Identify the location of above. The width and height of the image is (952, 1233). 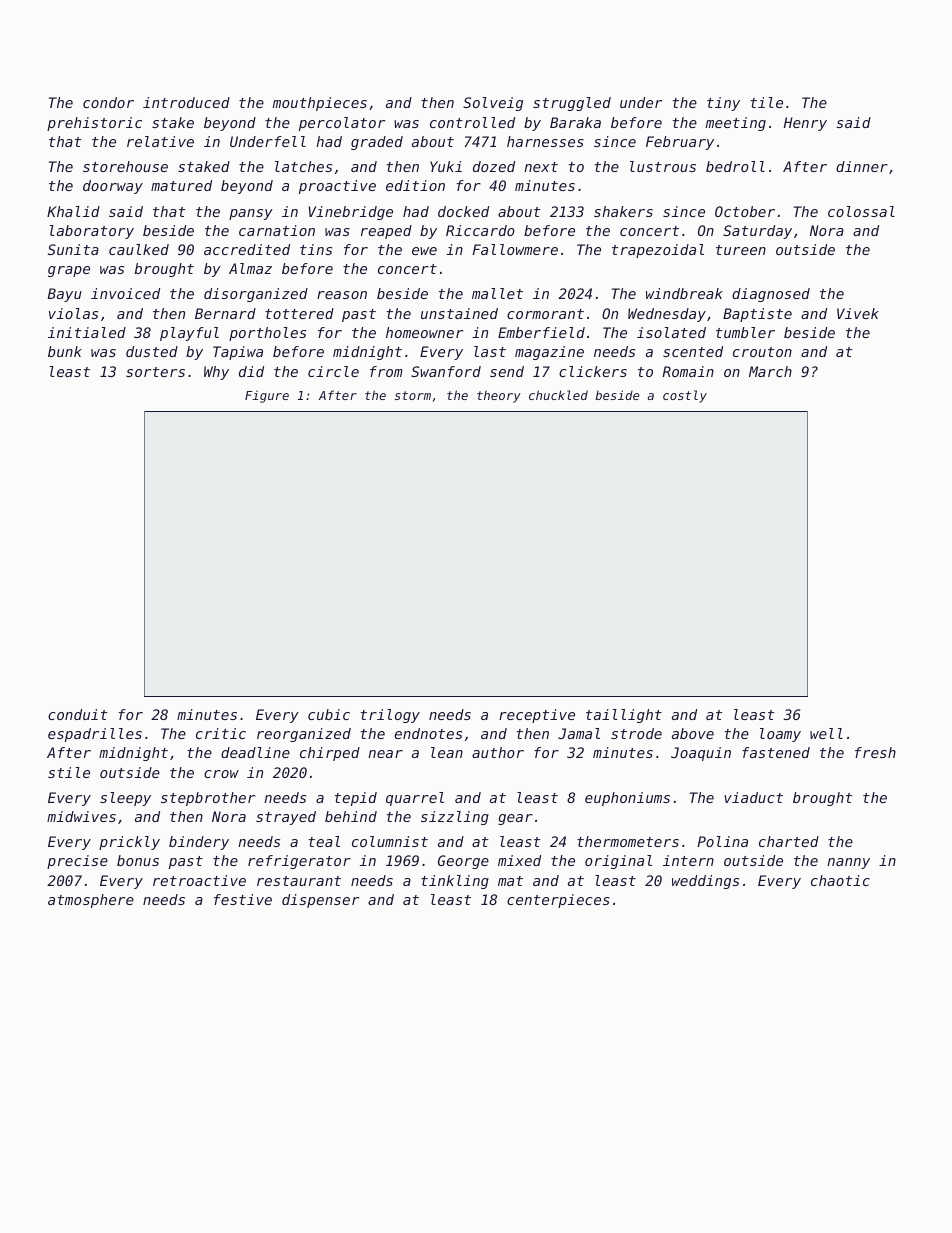
(693, 733).
